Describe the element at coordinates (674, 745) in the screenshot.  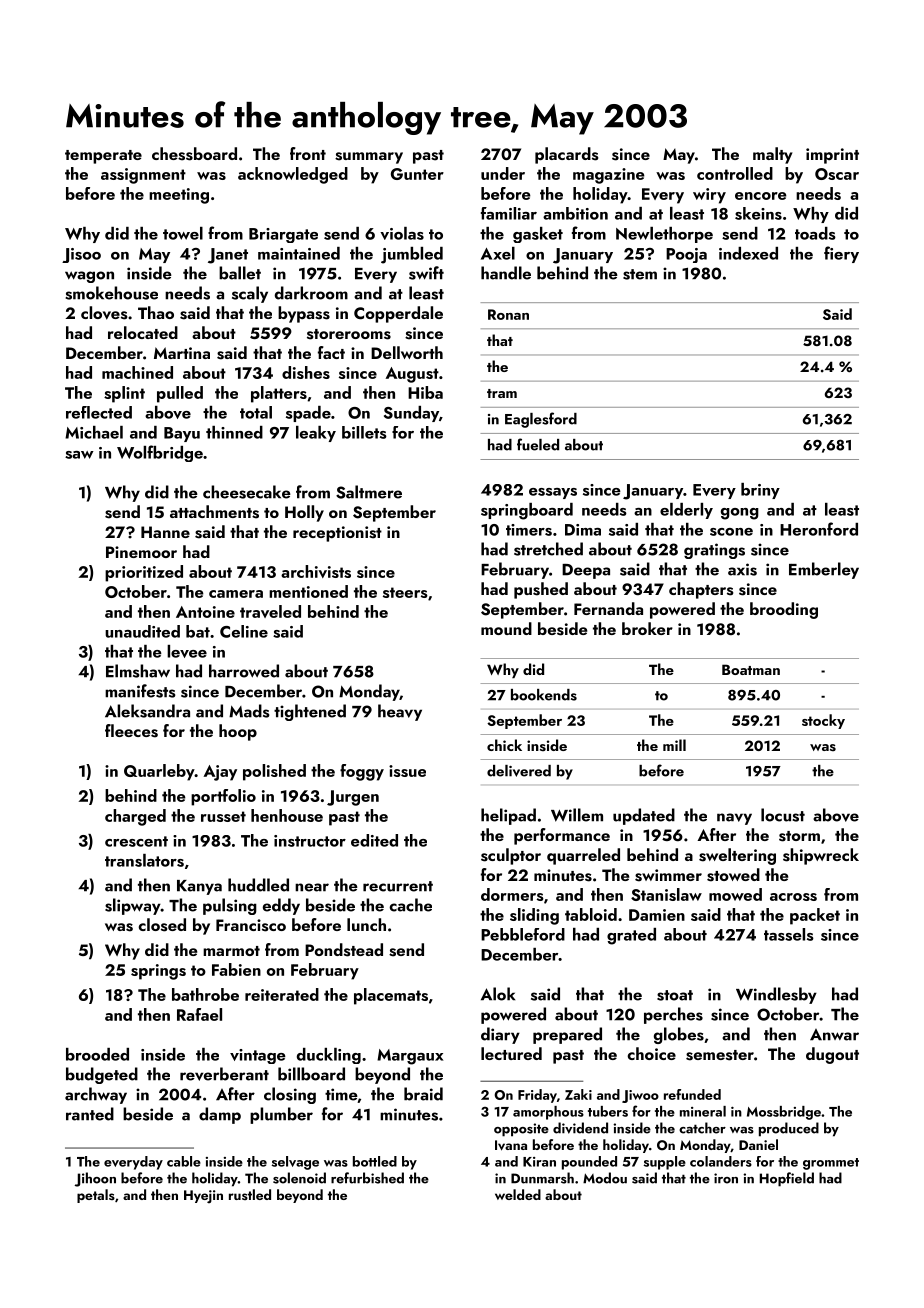
I see `mill` at that location.
